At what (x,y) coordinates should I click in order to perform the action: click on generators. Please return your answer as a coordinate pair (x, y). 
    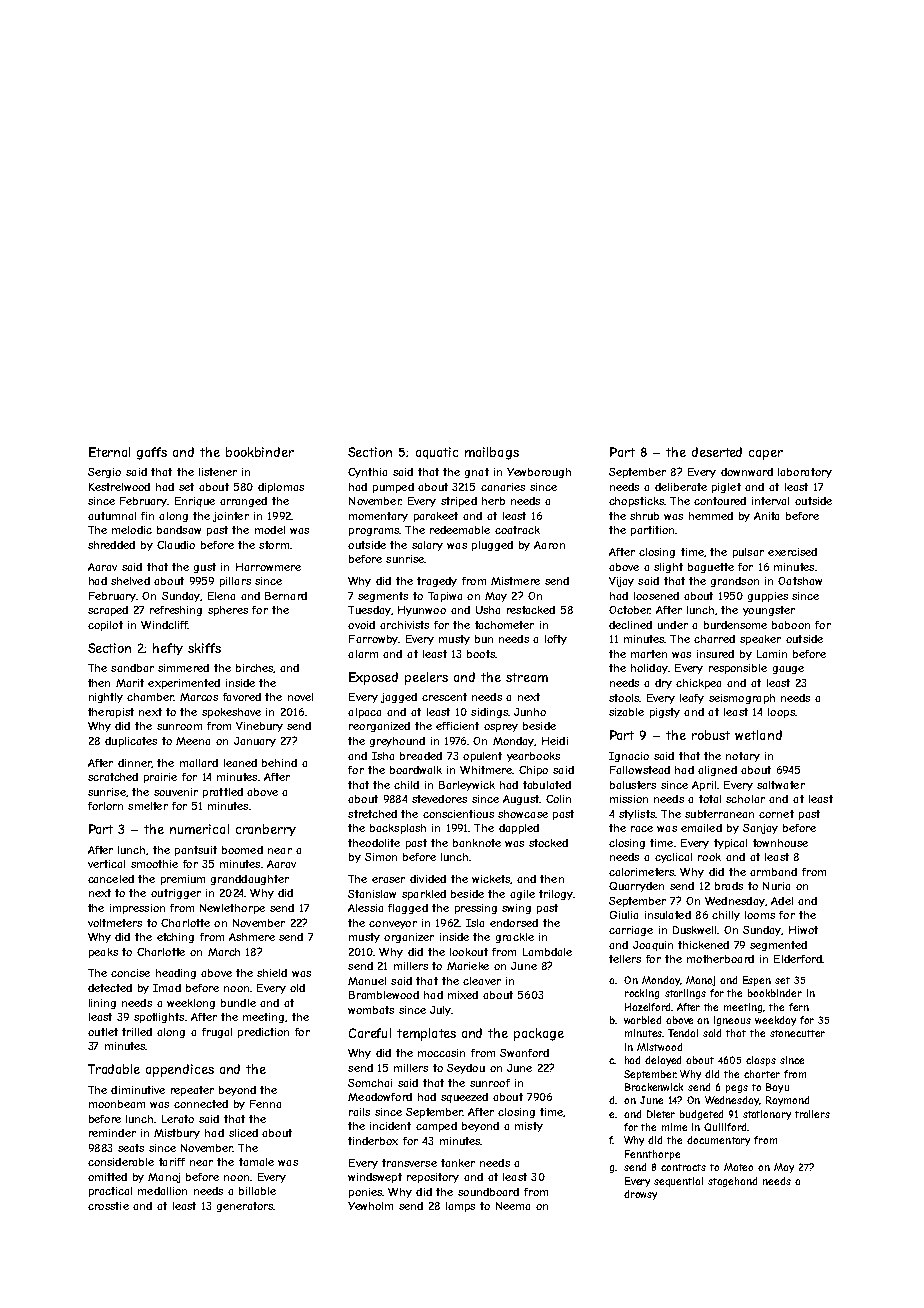
    Looking at the image, I should click on (245, 1207).
